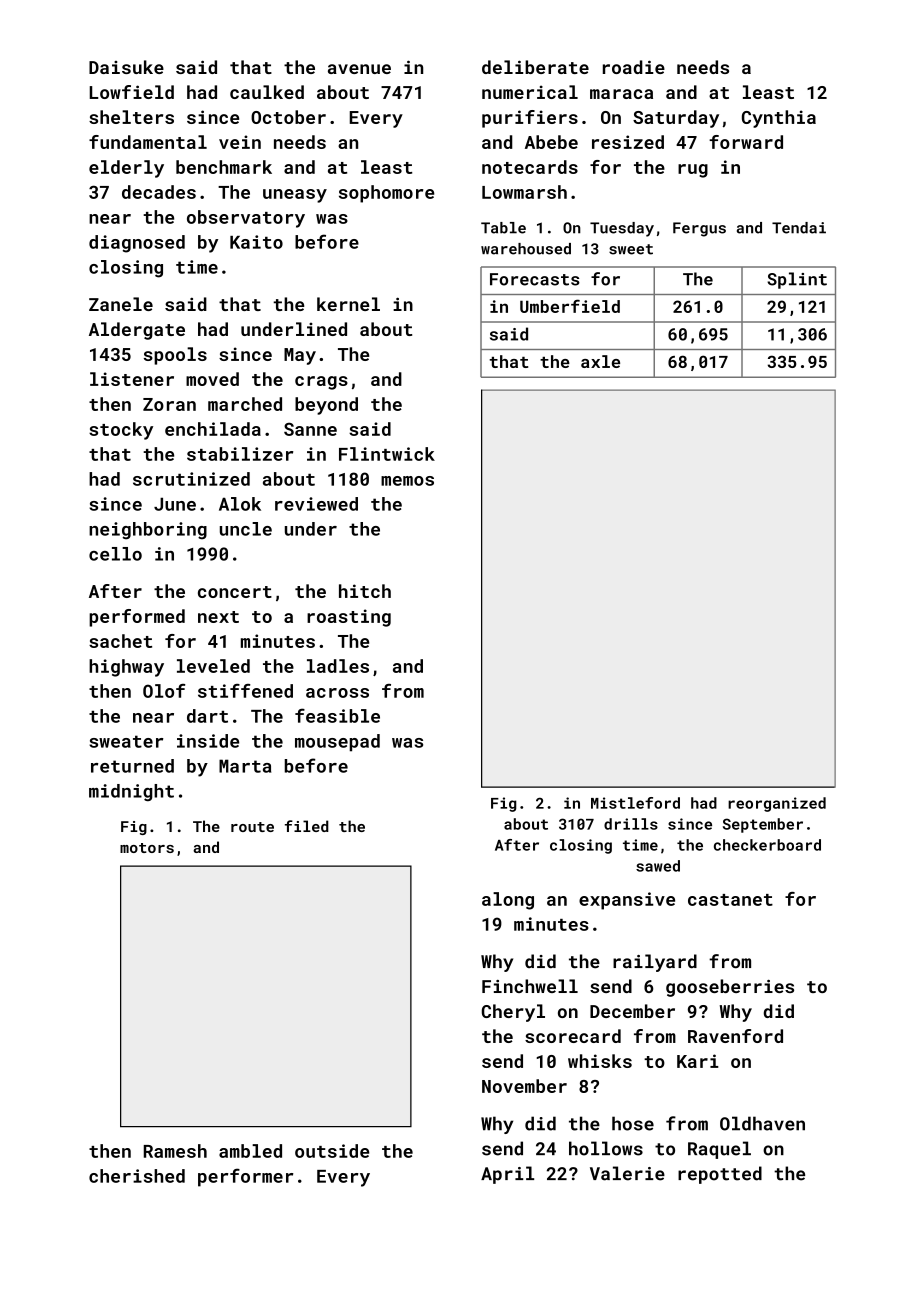 This image has height=1314, width=924. I want to click on caulked, so click(267, 92).
